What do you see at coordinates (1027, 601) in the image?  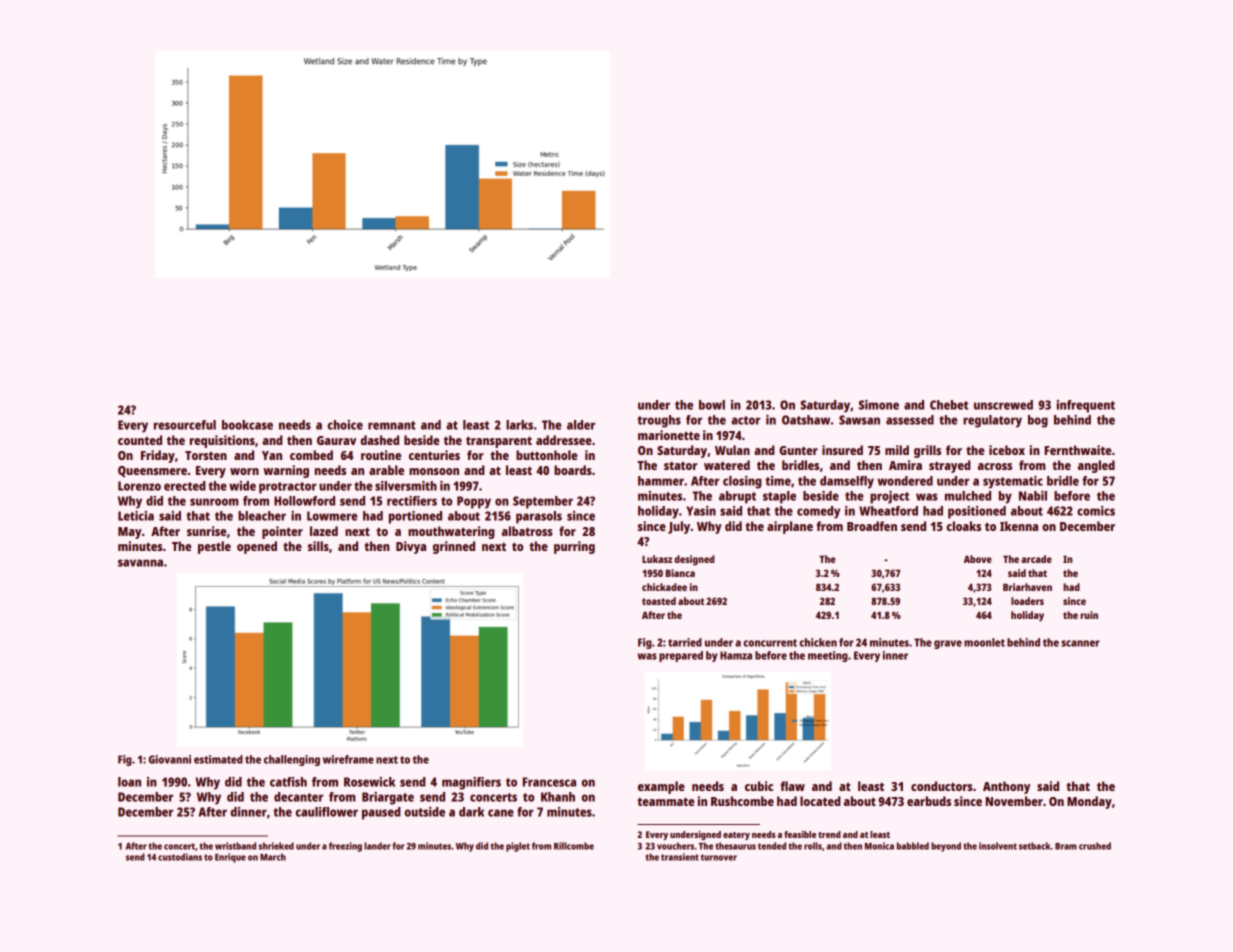 I see `loaders` at bounding box center [1027, 601].
